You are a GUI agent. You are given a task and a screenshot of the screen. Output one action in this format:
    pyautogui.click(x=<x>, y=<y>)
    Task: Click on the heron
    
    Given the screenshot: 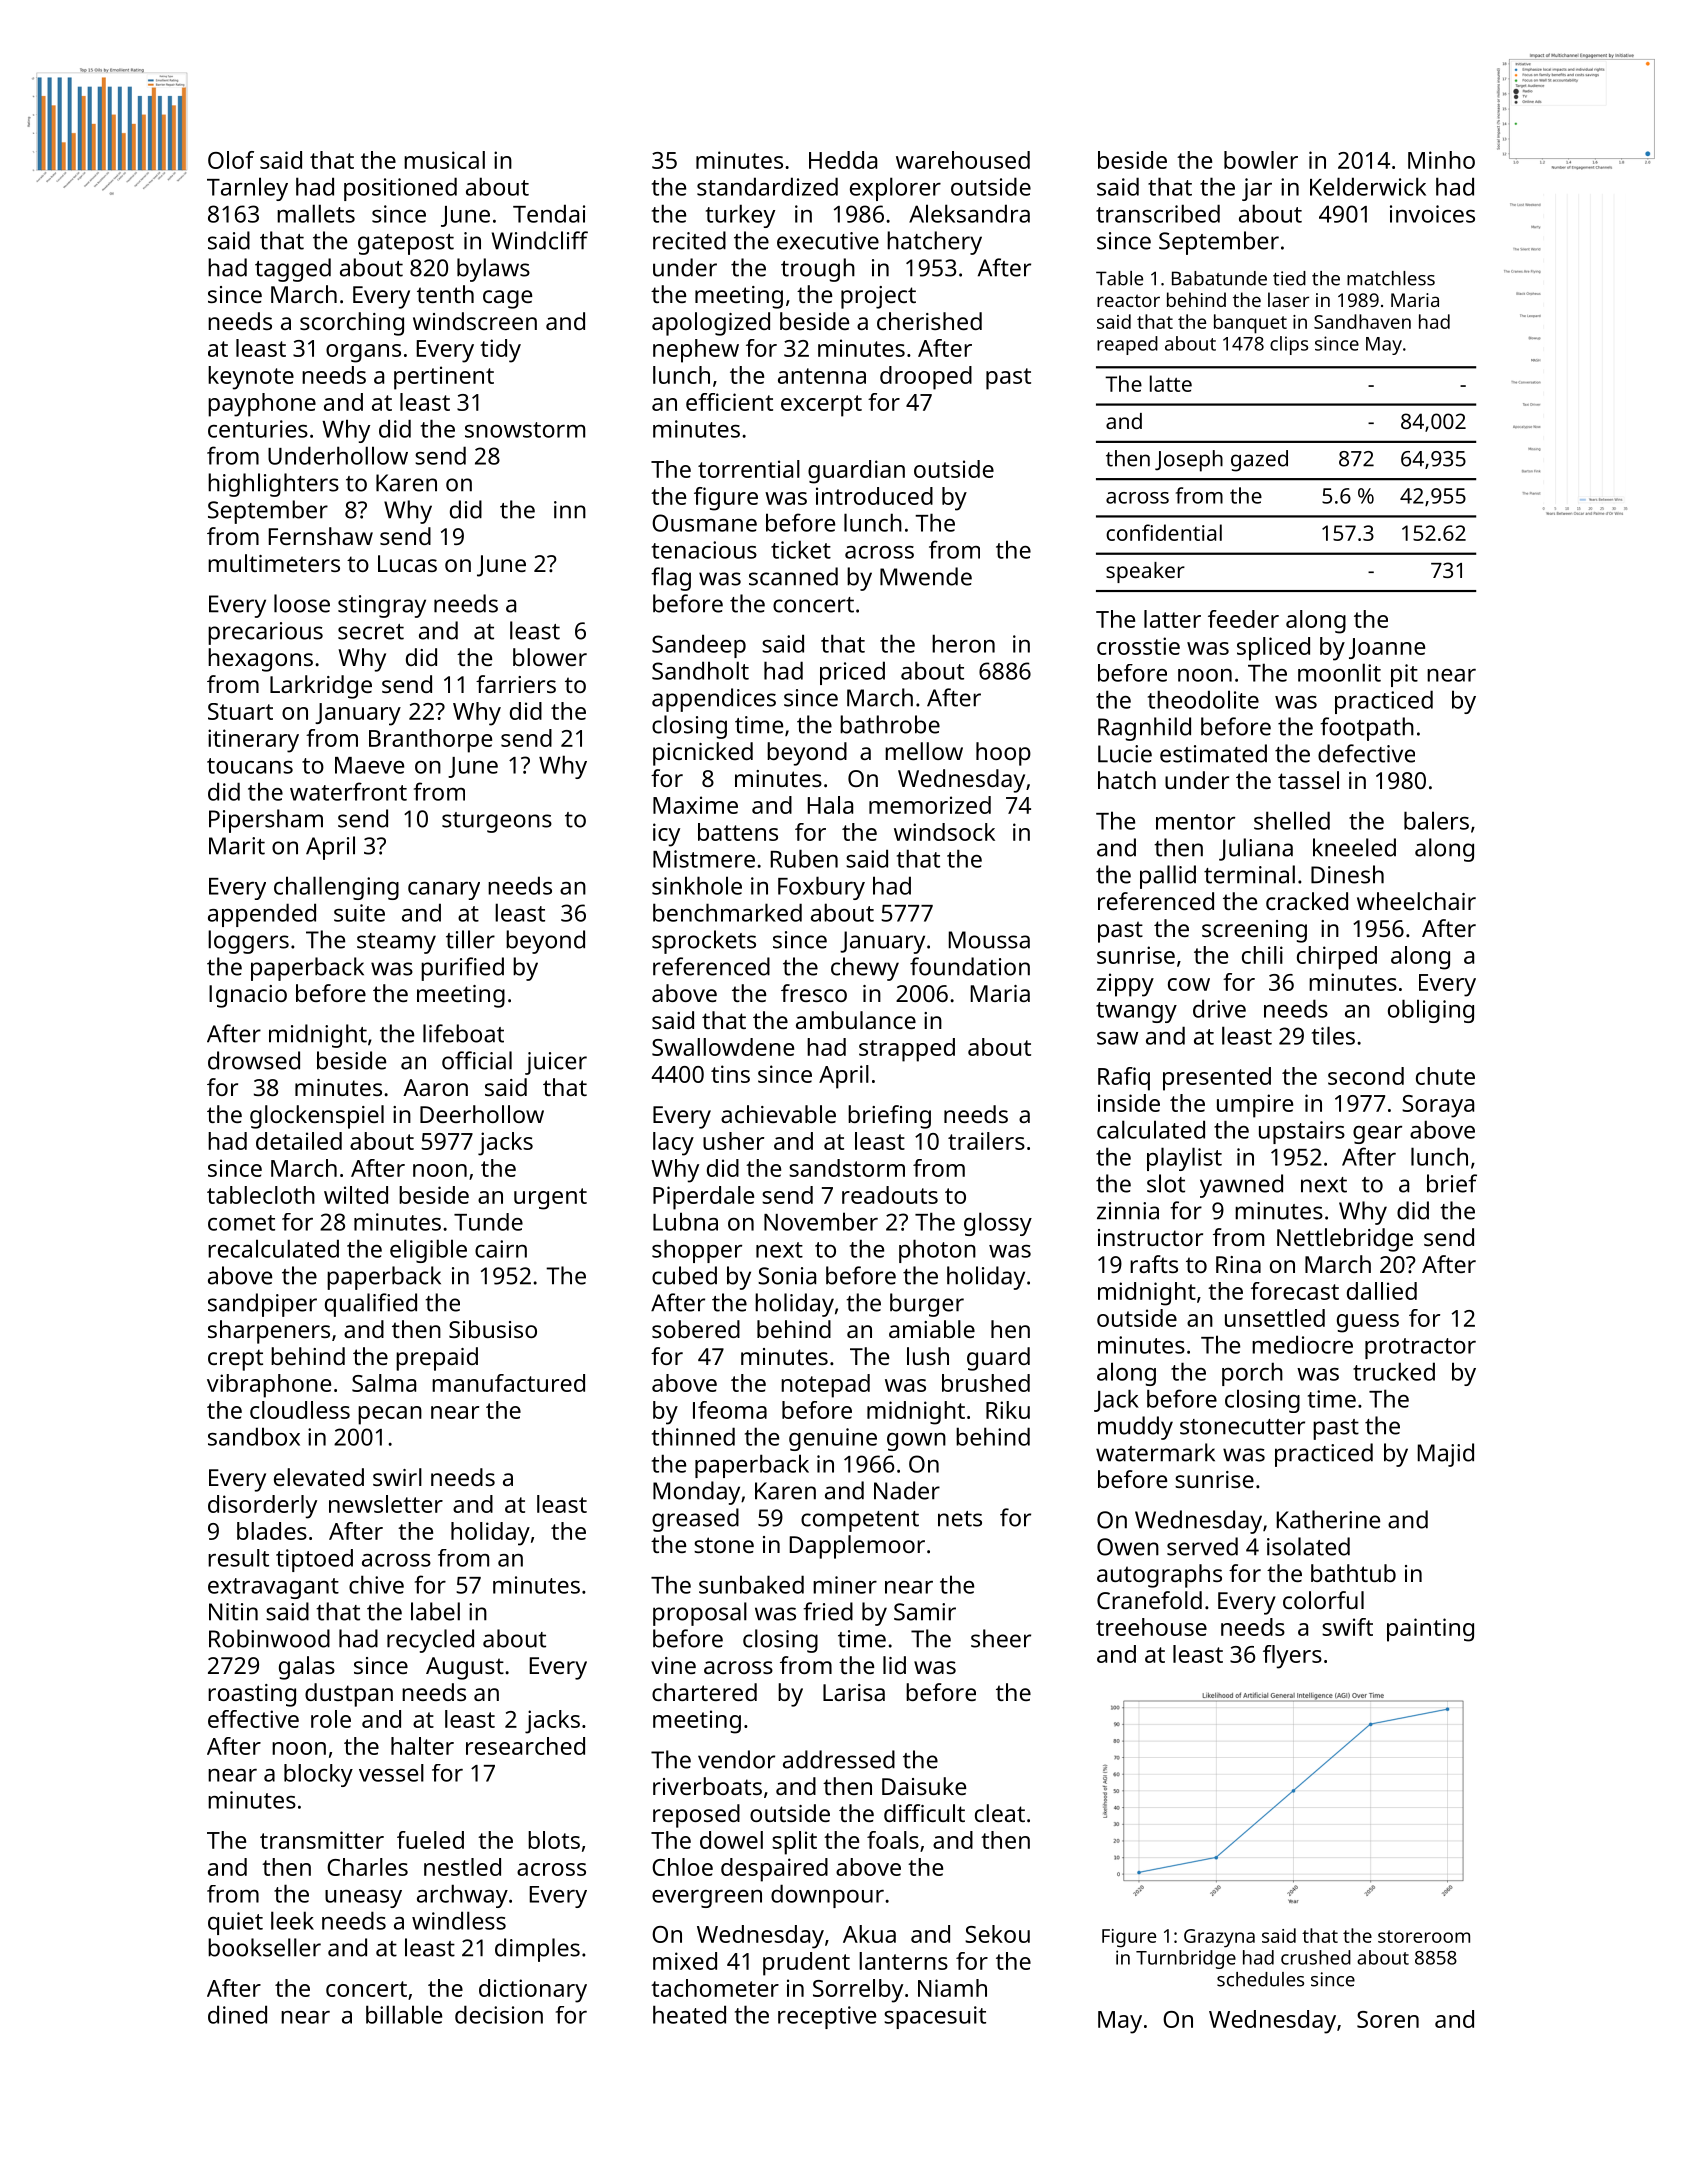 What is the action you would take?
    pyautogui.click(x=963, y=643)
